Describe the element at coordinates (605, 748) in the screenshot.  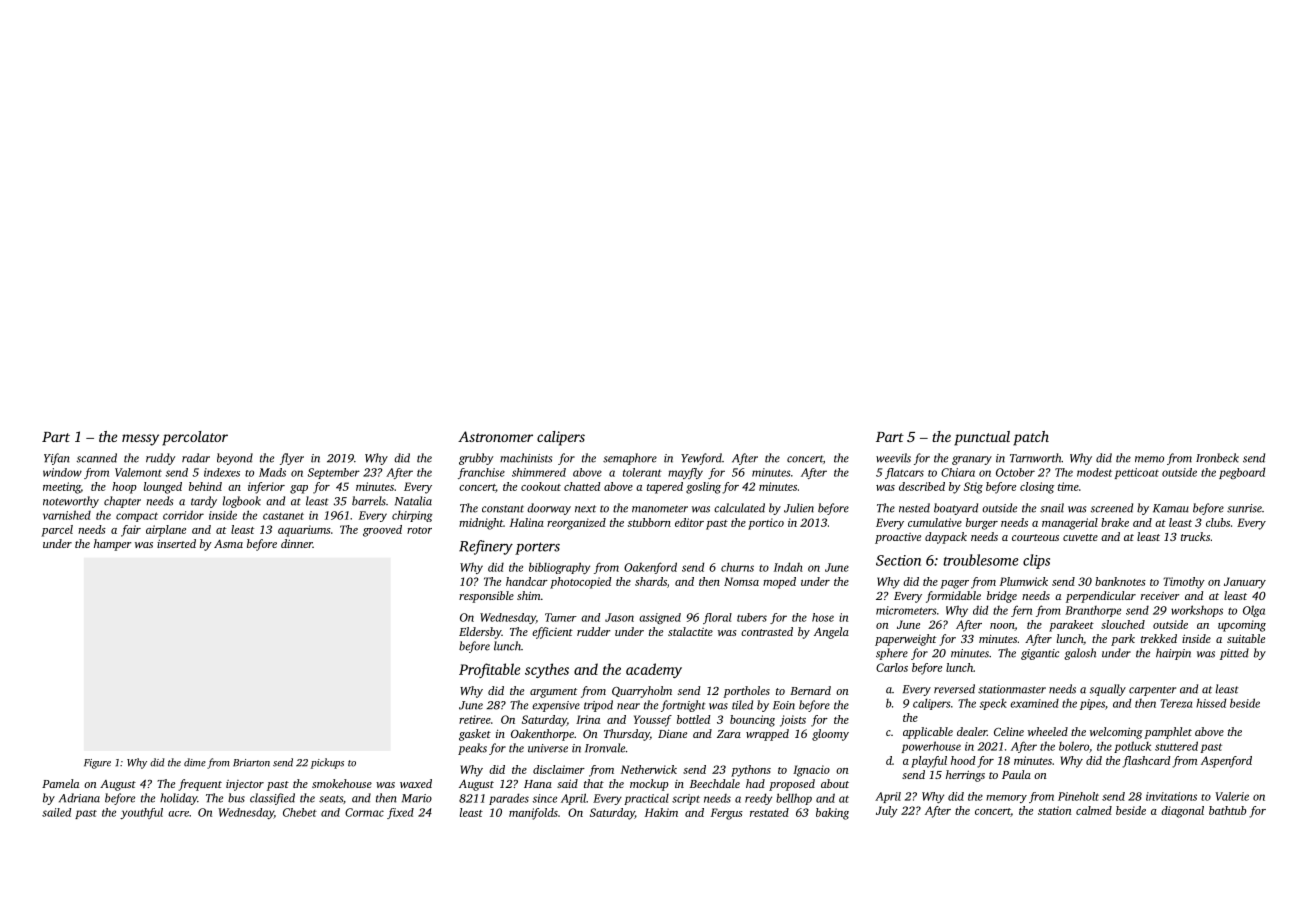
I see `Ironvale` at that location.
